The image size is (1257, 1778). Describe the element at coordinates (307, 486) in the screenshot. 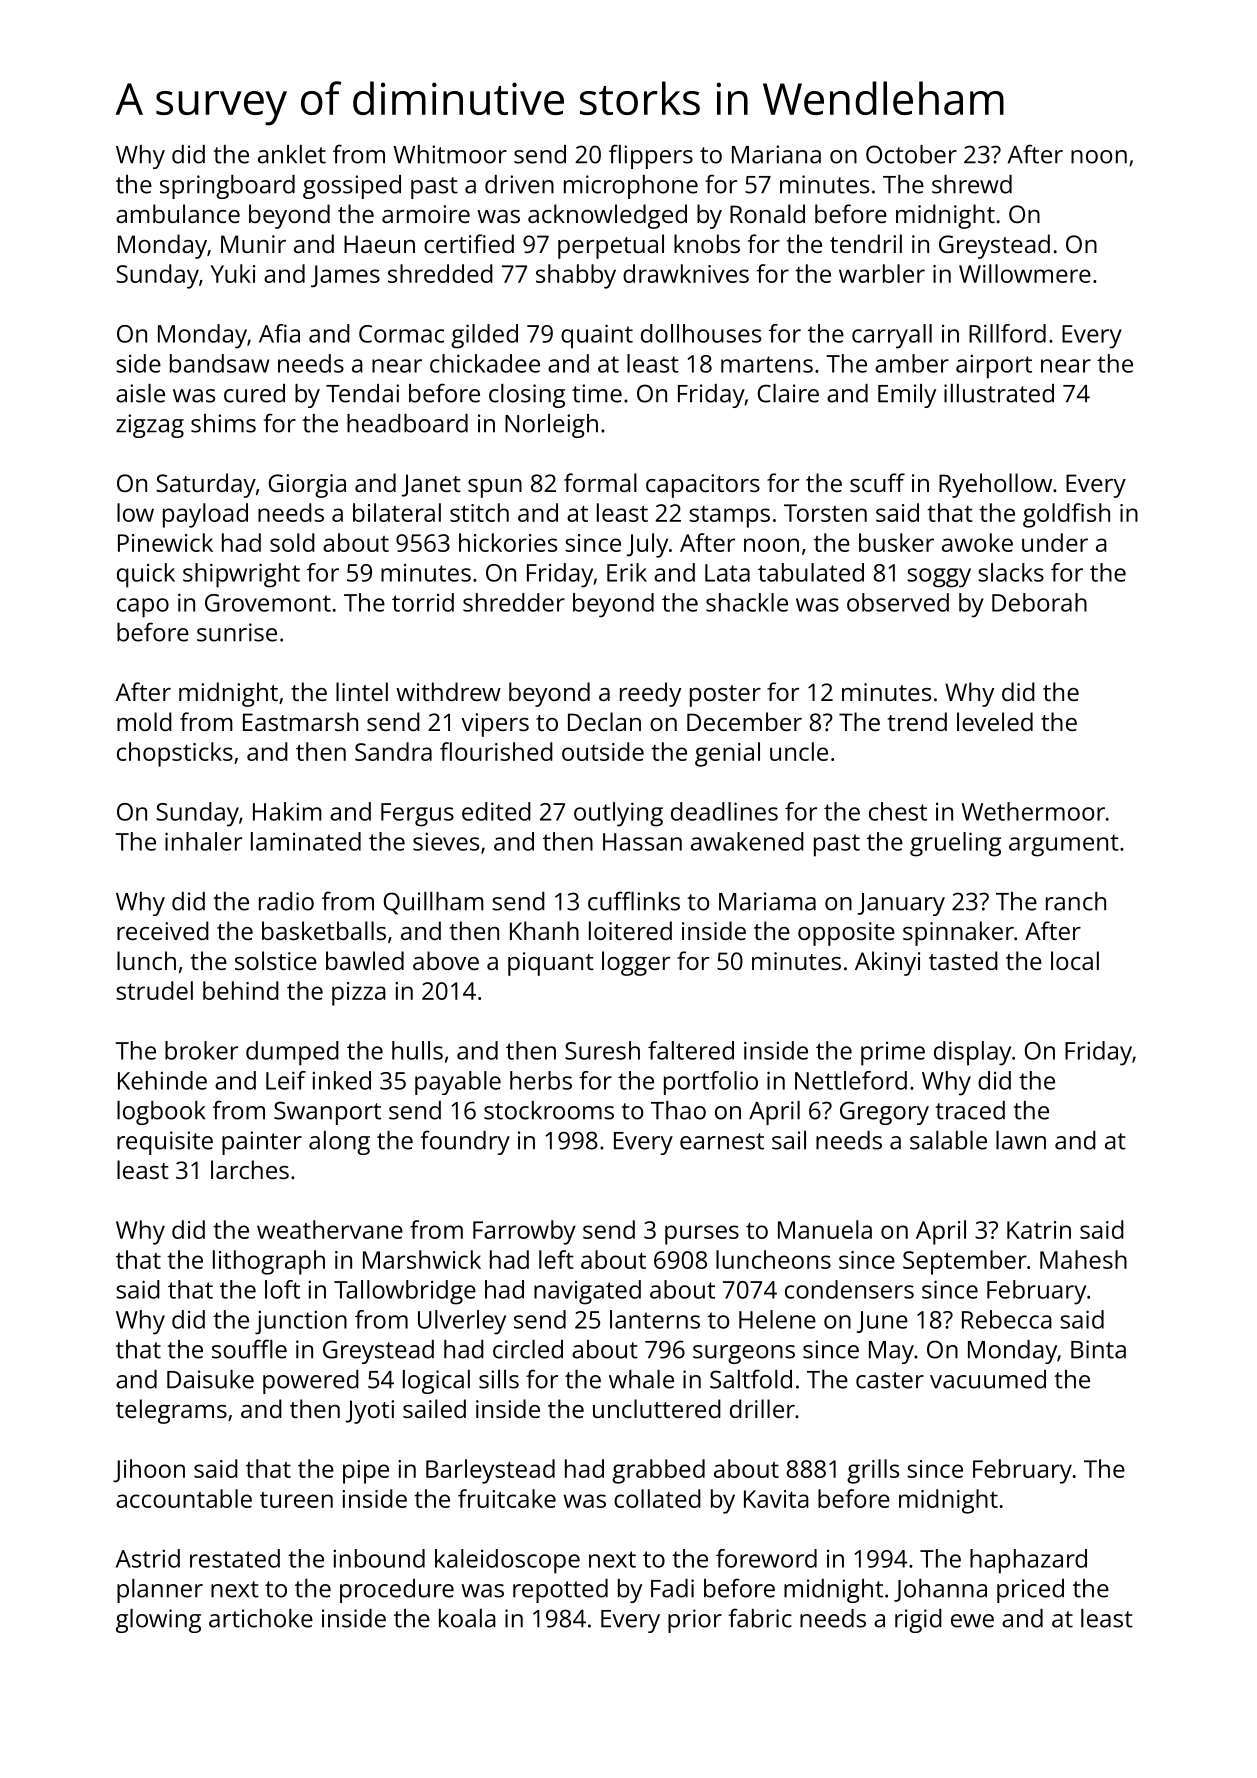

I see `Giorgia` at that location.
